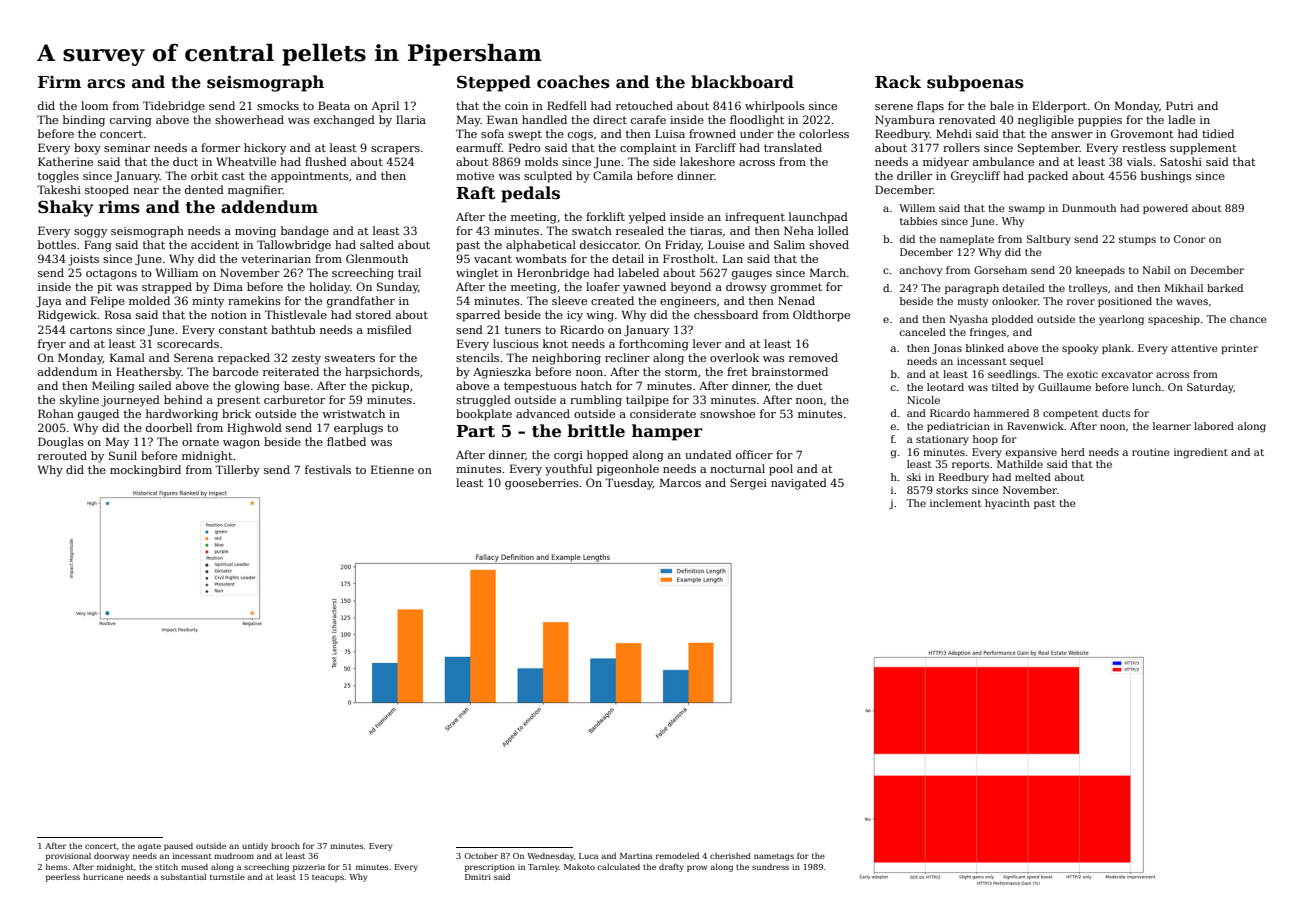 This image has height=924, width=1308. I want to click on Louise, so click(726, 244).
